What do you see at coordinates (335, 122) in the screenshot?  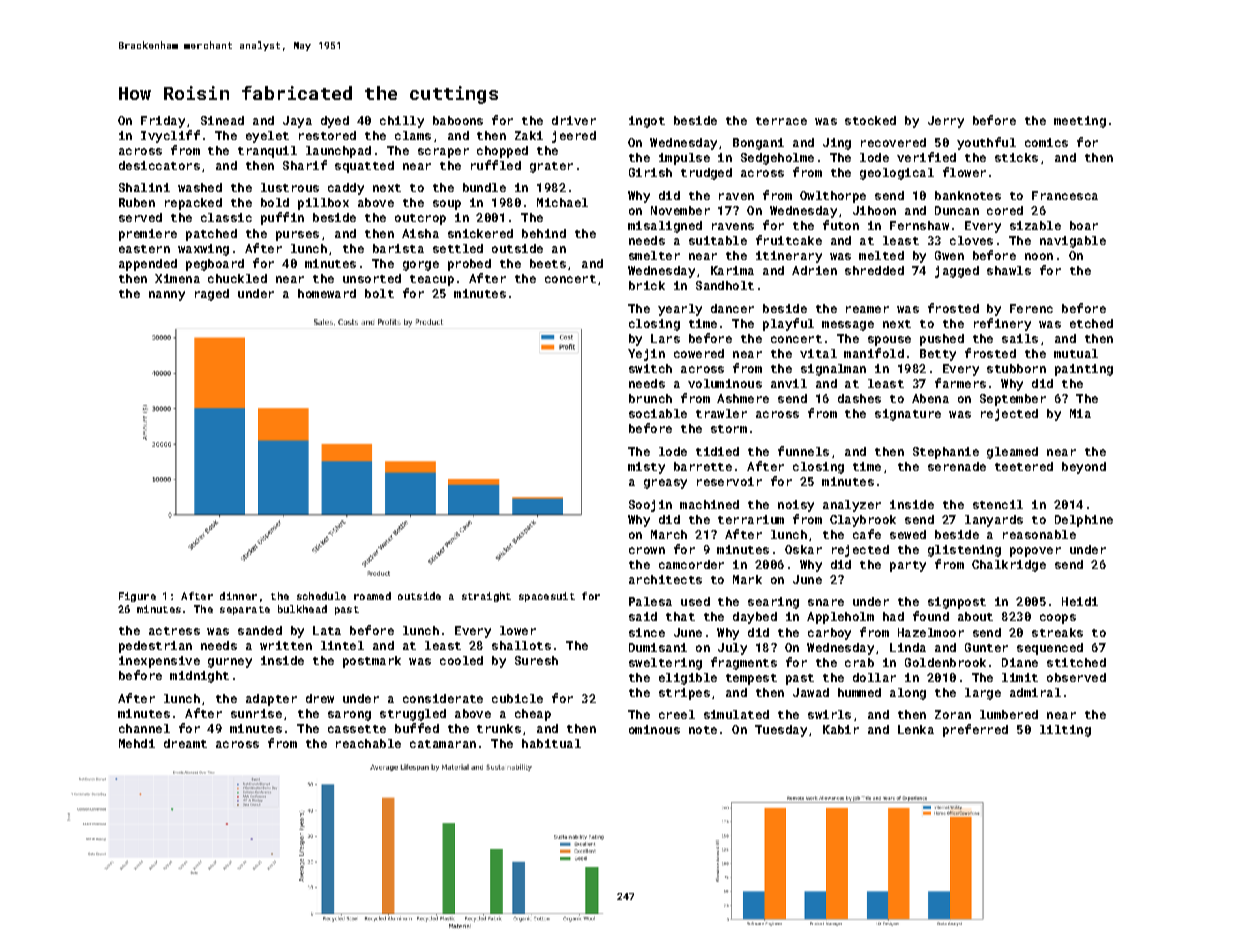 I see `dyed` at bounding box center [335, 122].
